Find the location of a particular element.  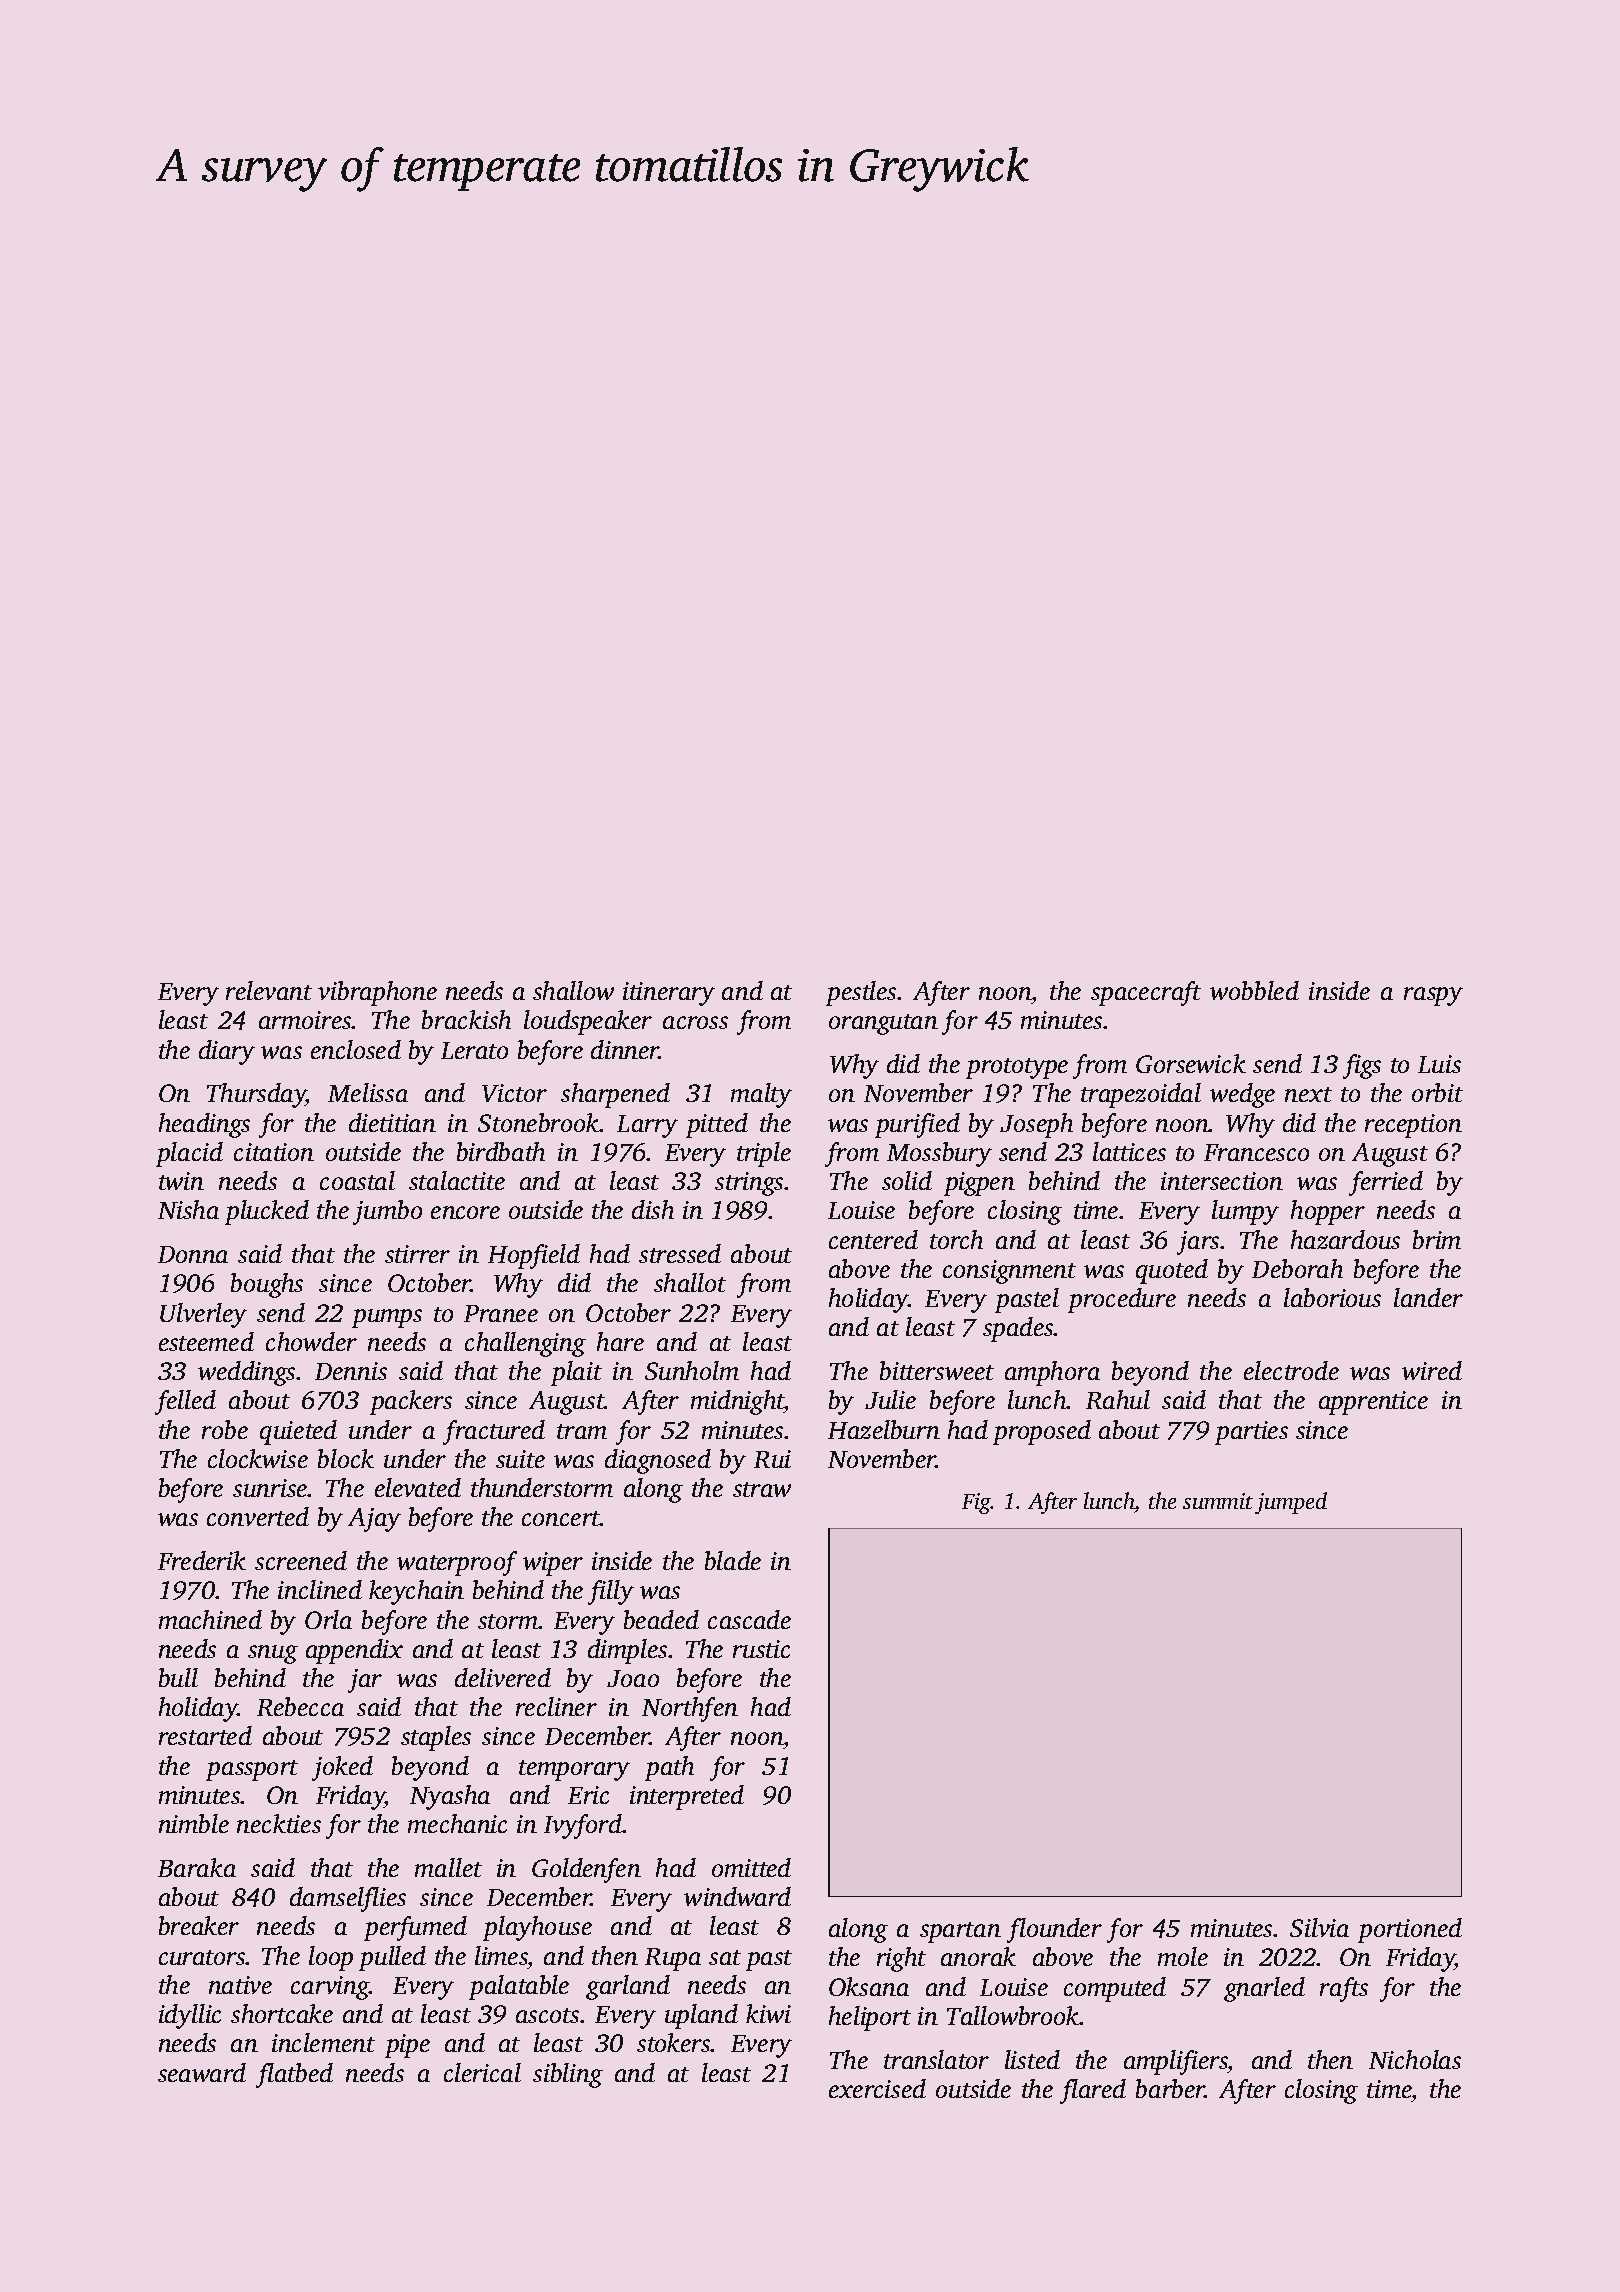

jars is located at coordinates (1198, 1243).
